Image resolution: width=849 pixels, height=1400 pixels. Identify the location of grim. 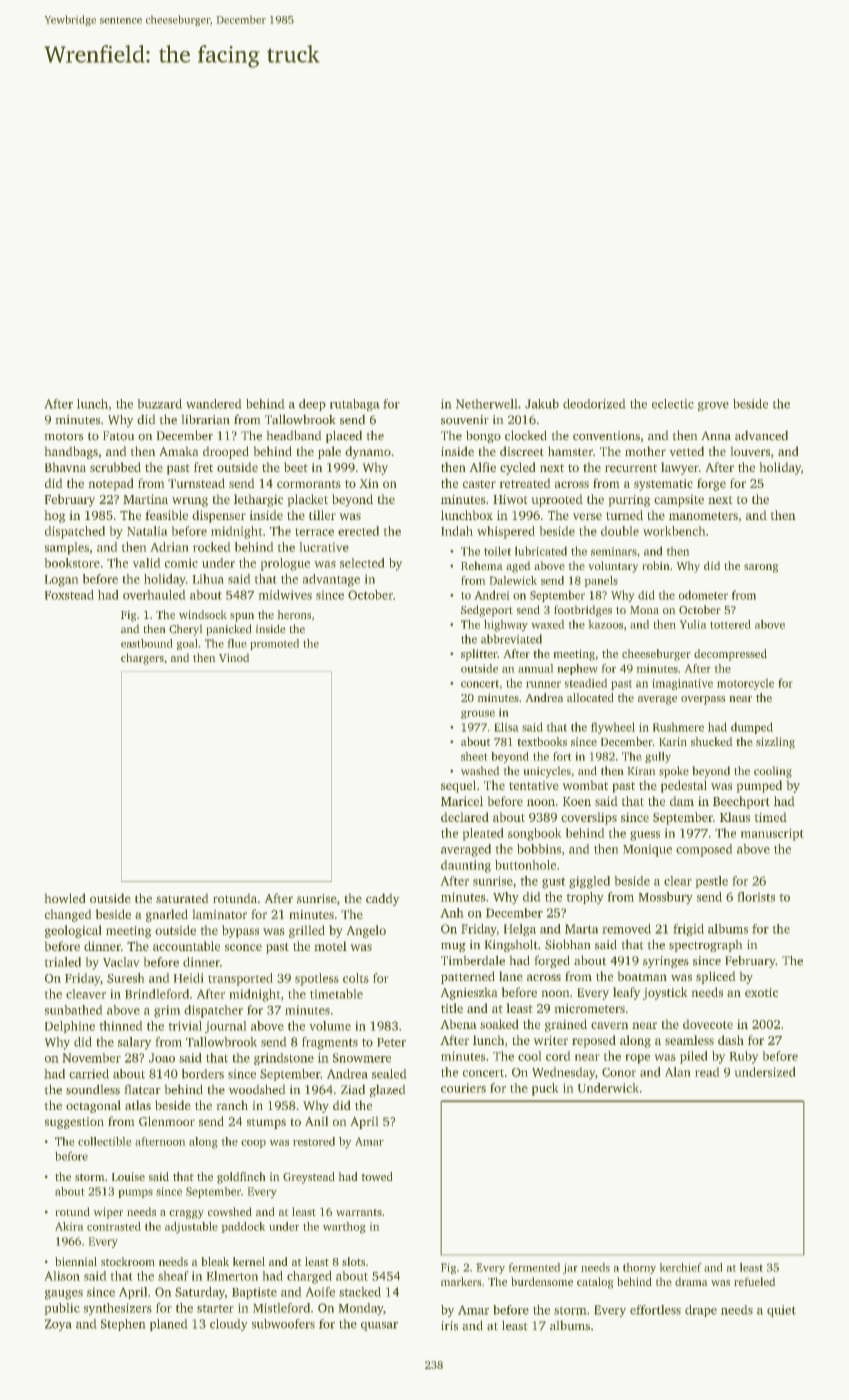
(167, 1011).
